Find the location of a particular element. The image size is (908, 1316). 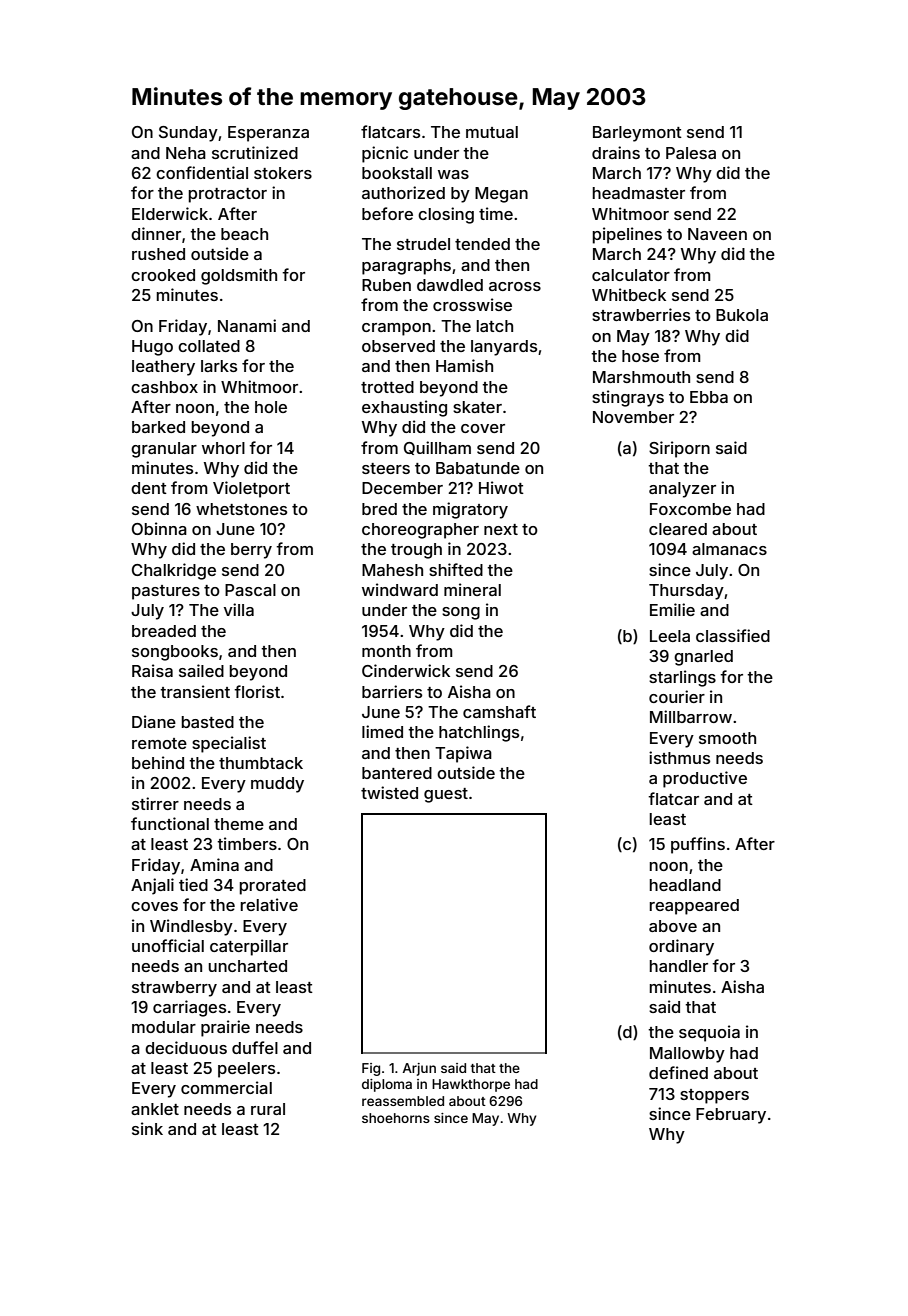

November is located at coordinates (633, 417).
